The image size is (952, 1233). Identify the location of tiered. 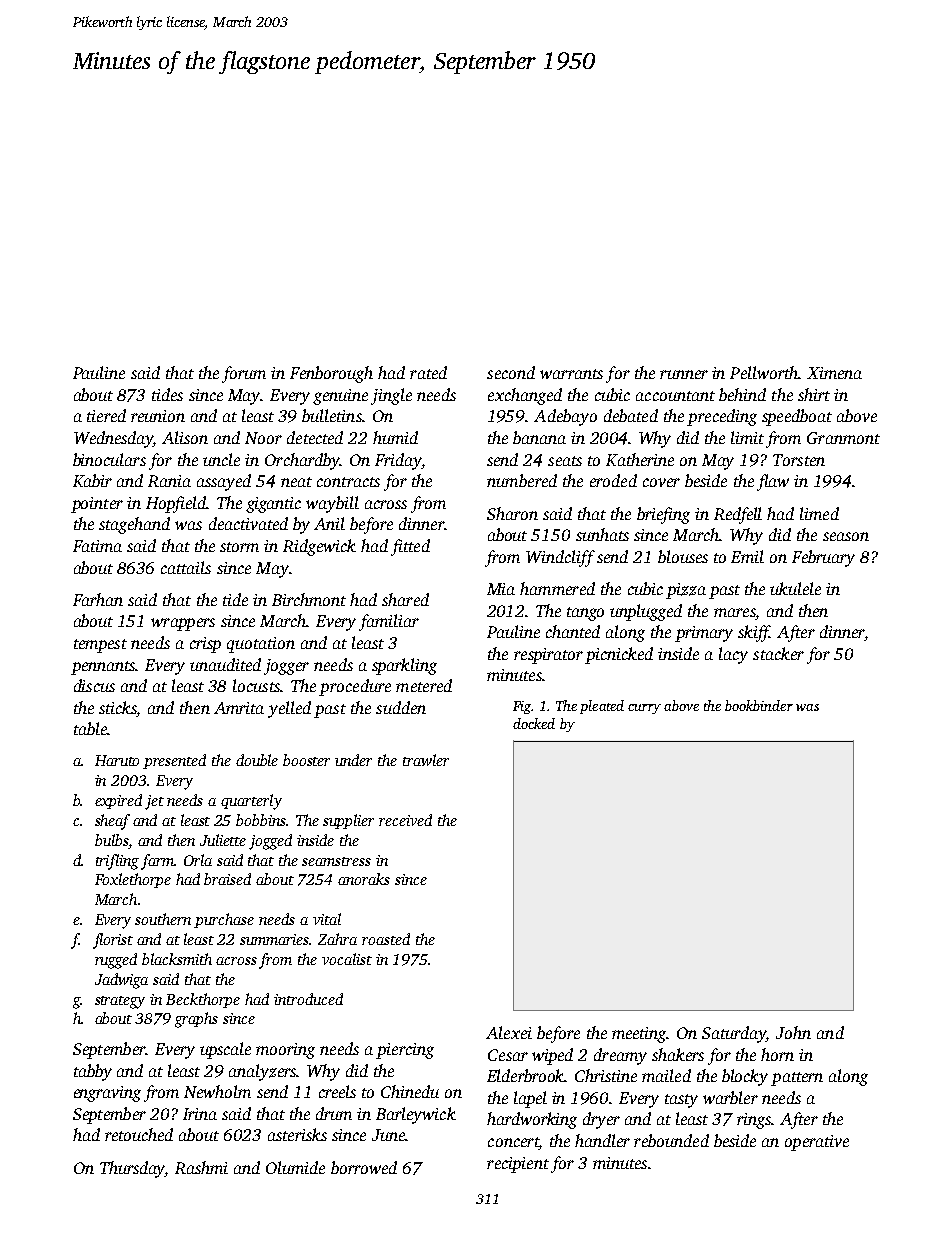
(106, 415).
